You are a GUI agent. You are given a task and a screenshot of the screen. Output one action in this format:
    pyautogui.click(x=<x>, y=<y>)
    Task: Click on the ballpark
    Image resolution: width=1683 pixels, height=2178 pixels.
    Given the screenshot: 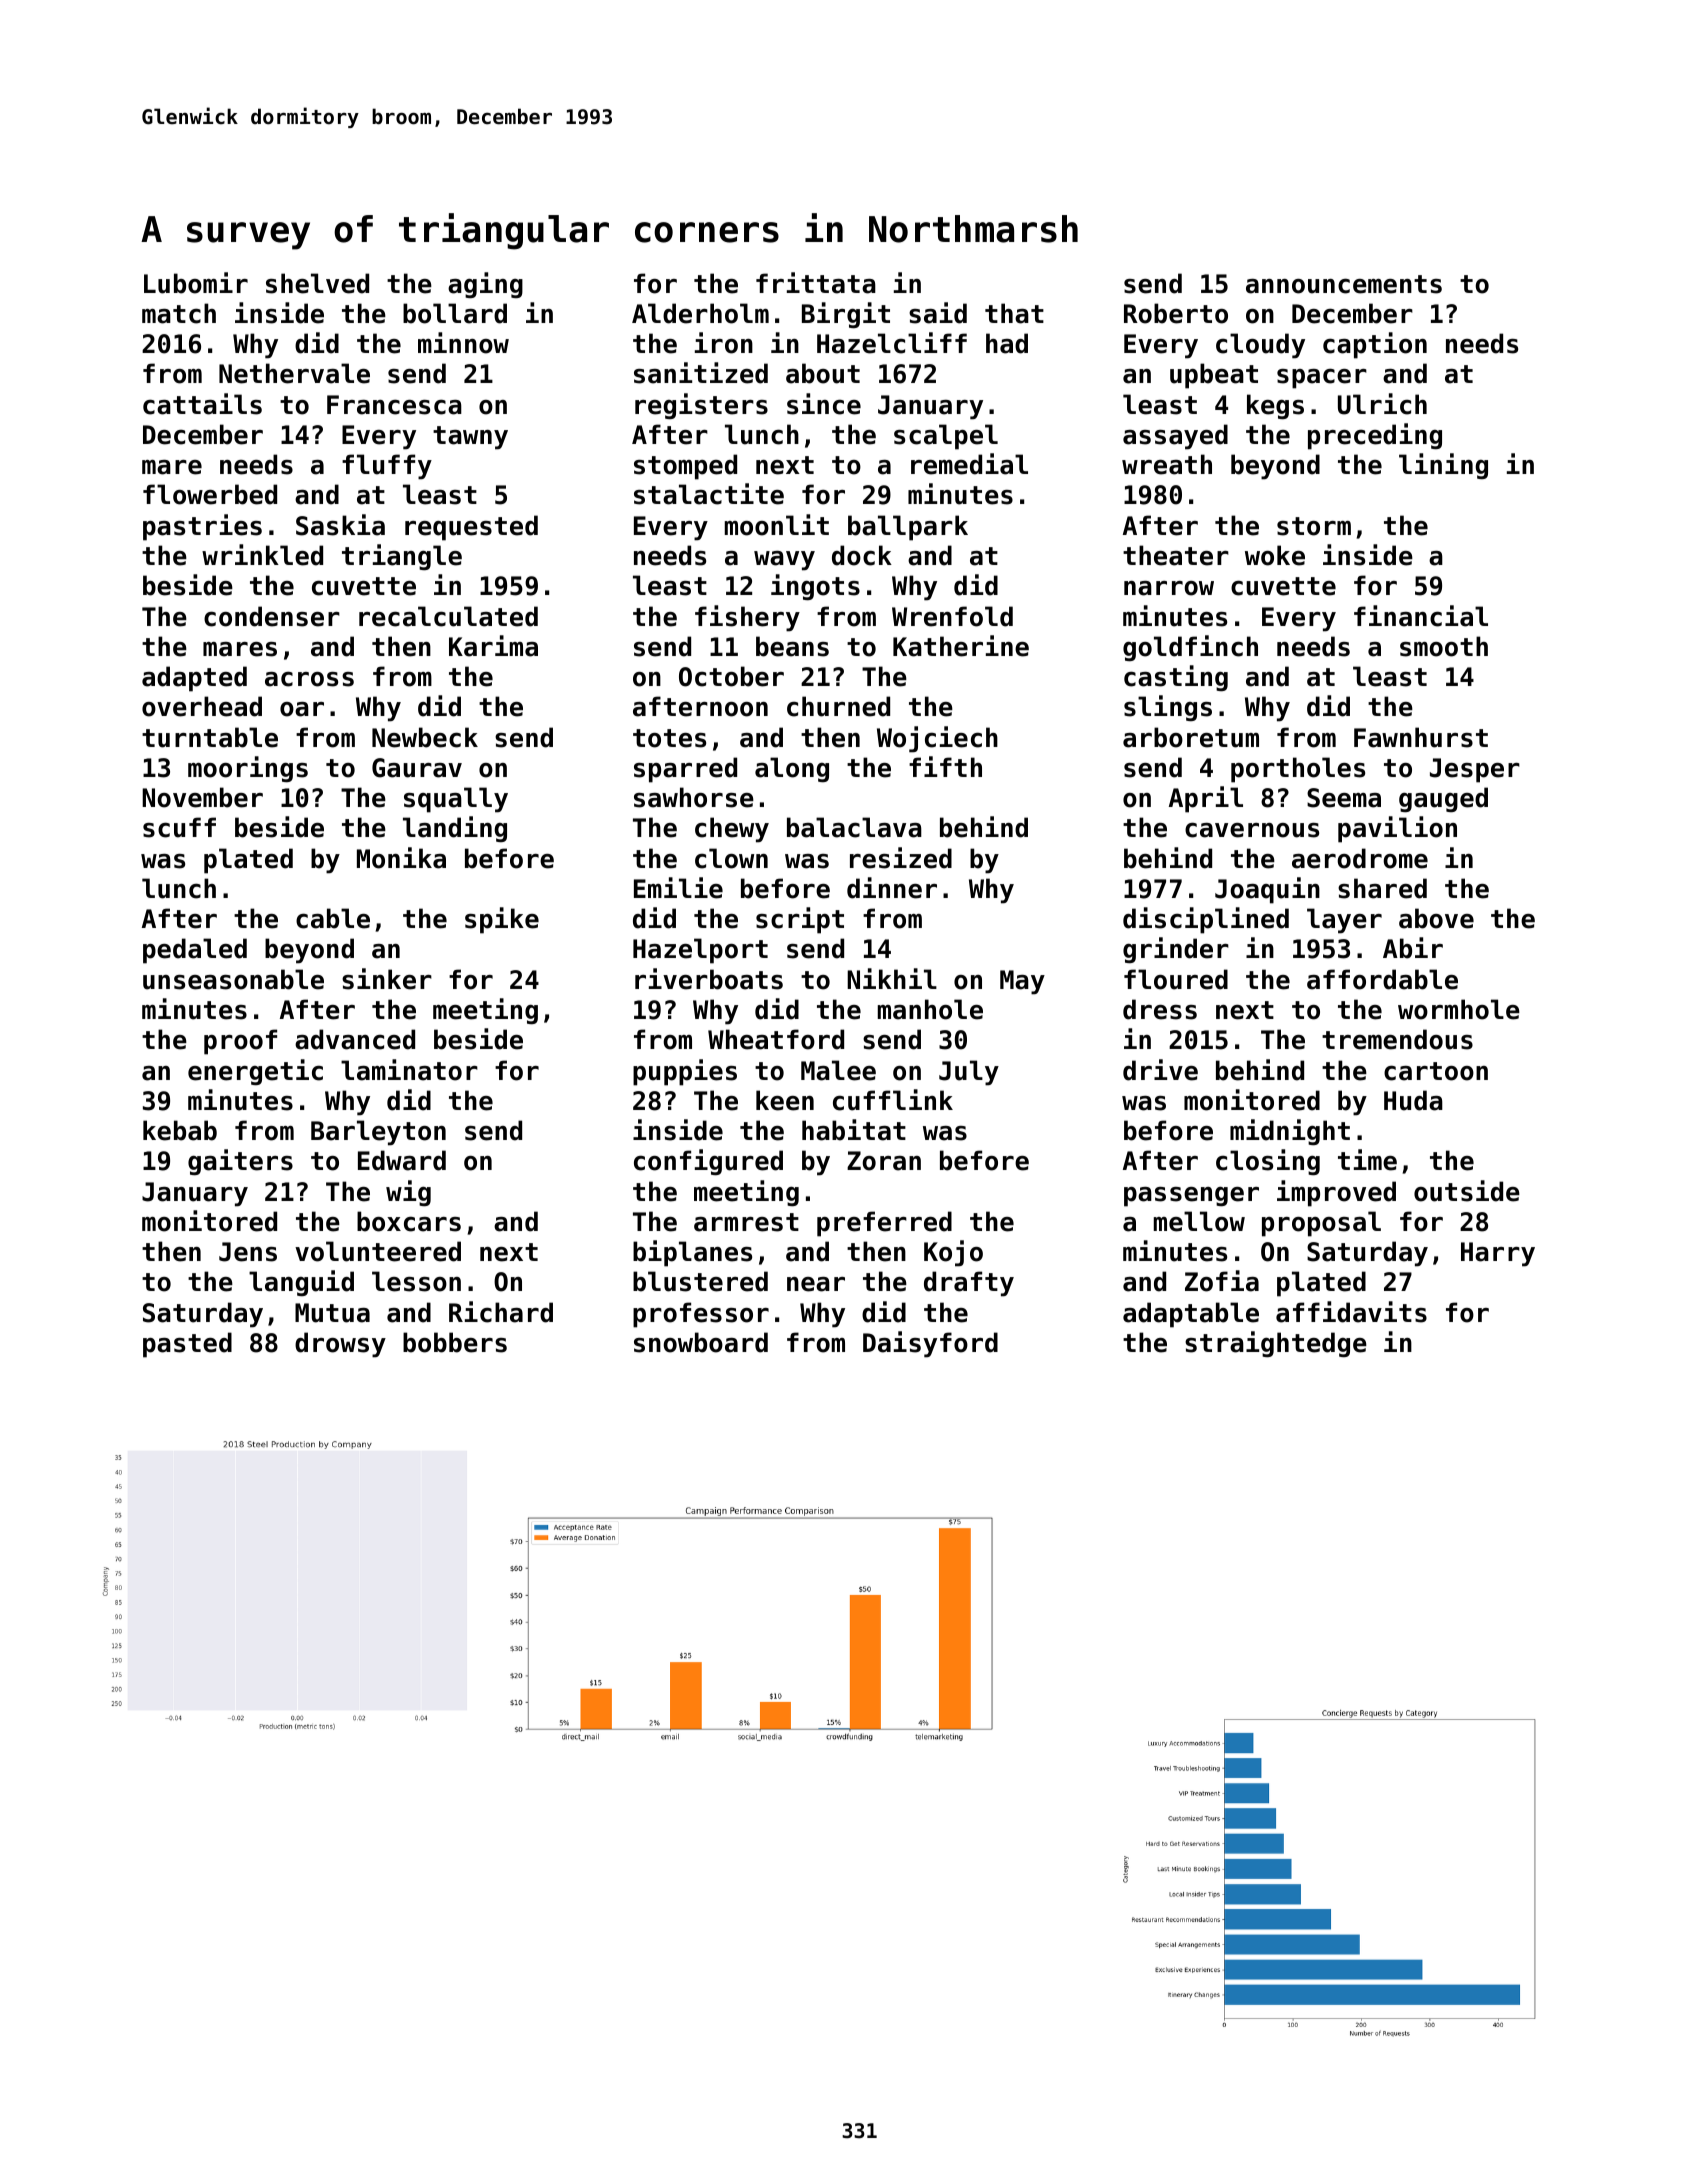 What is the action you would take?
    pyautogui.click(x=908, y=528)
